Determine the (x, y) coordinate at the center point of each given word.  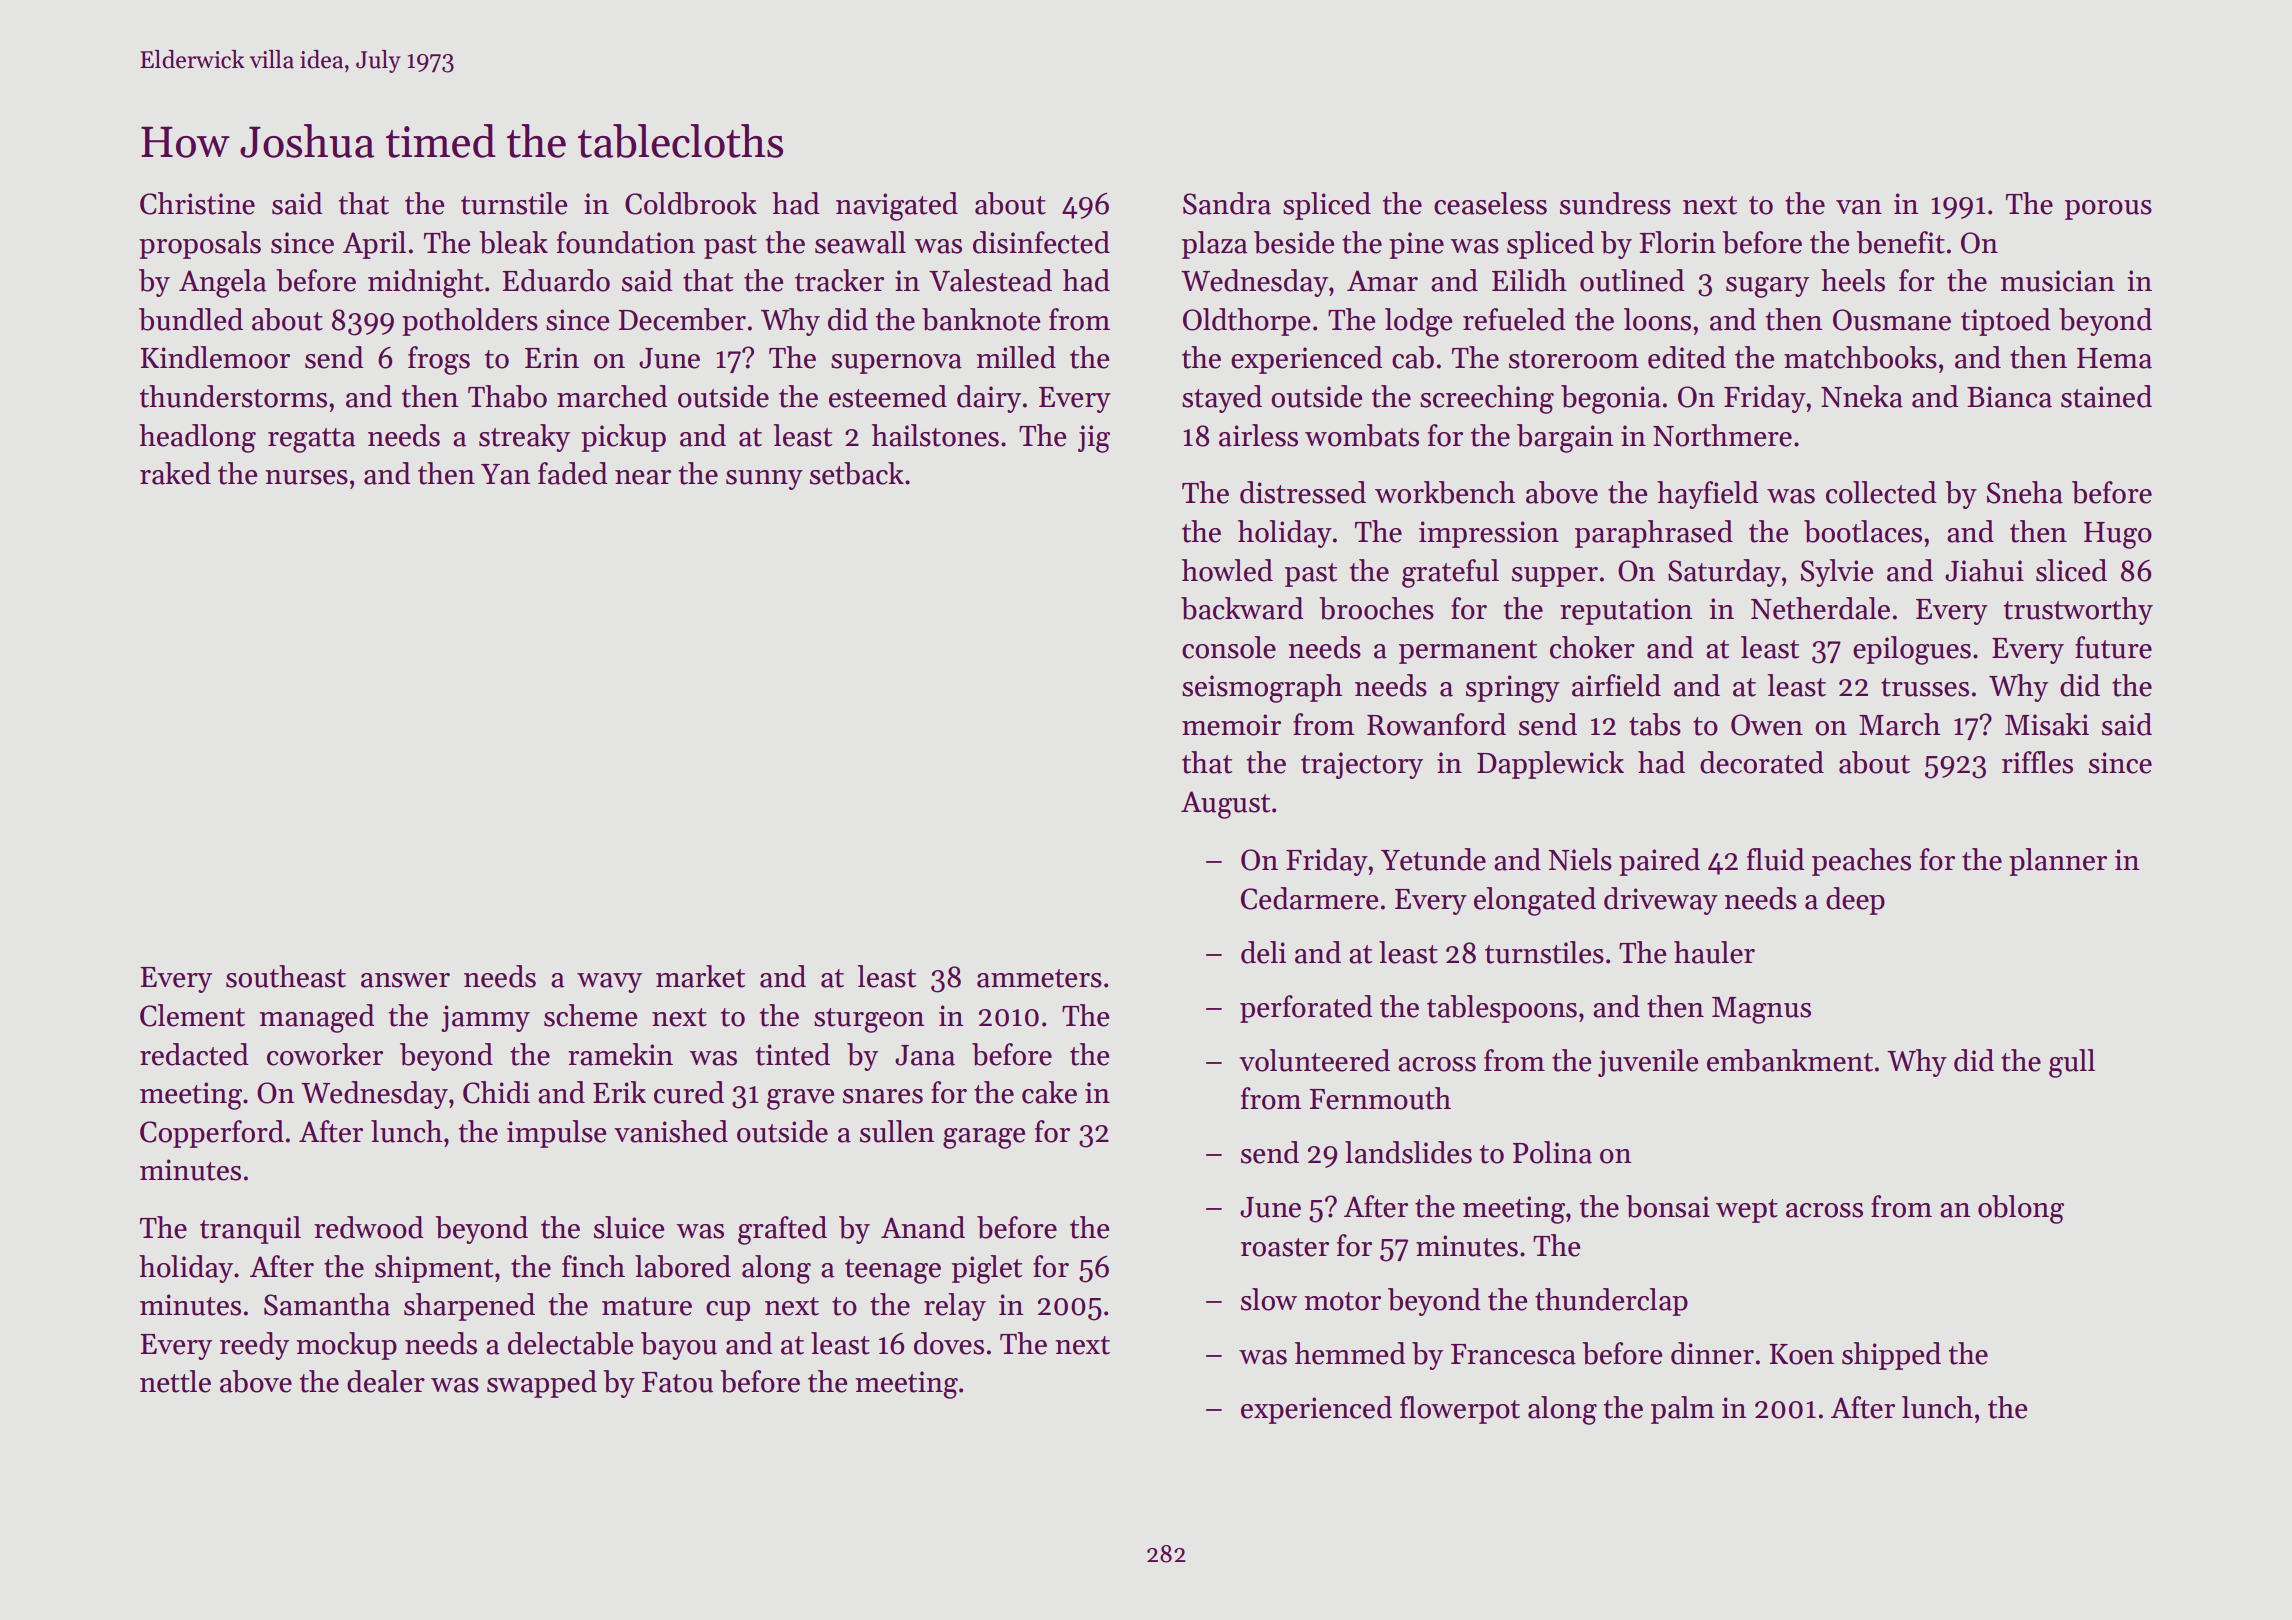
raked (175, 473)
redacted (194, 1054)
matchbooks (1860, 357)
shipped (1891, 1356)
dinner (1712, 1353)
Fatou (677, 1382)
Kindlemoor (215, 357)
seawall (860, 242)
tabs (1655, 724)
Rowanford (1436, 724)
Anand (923, 1227)
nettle (175, 1381)
